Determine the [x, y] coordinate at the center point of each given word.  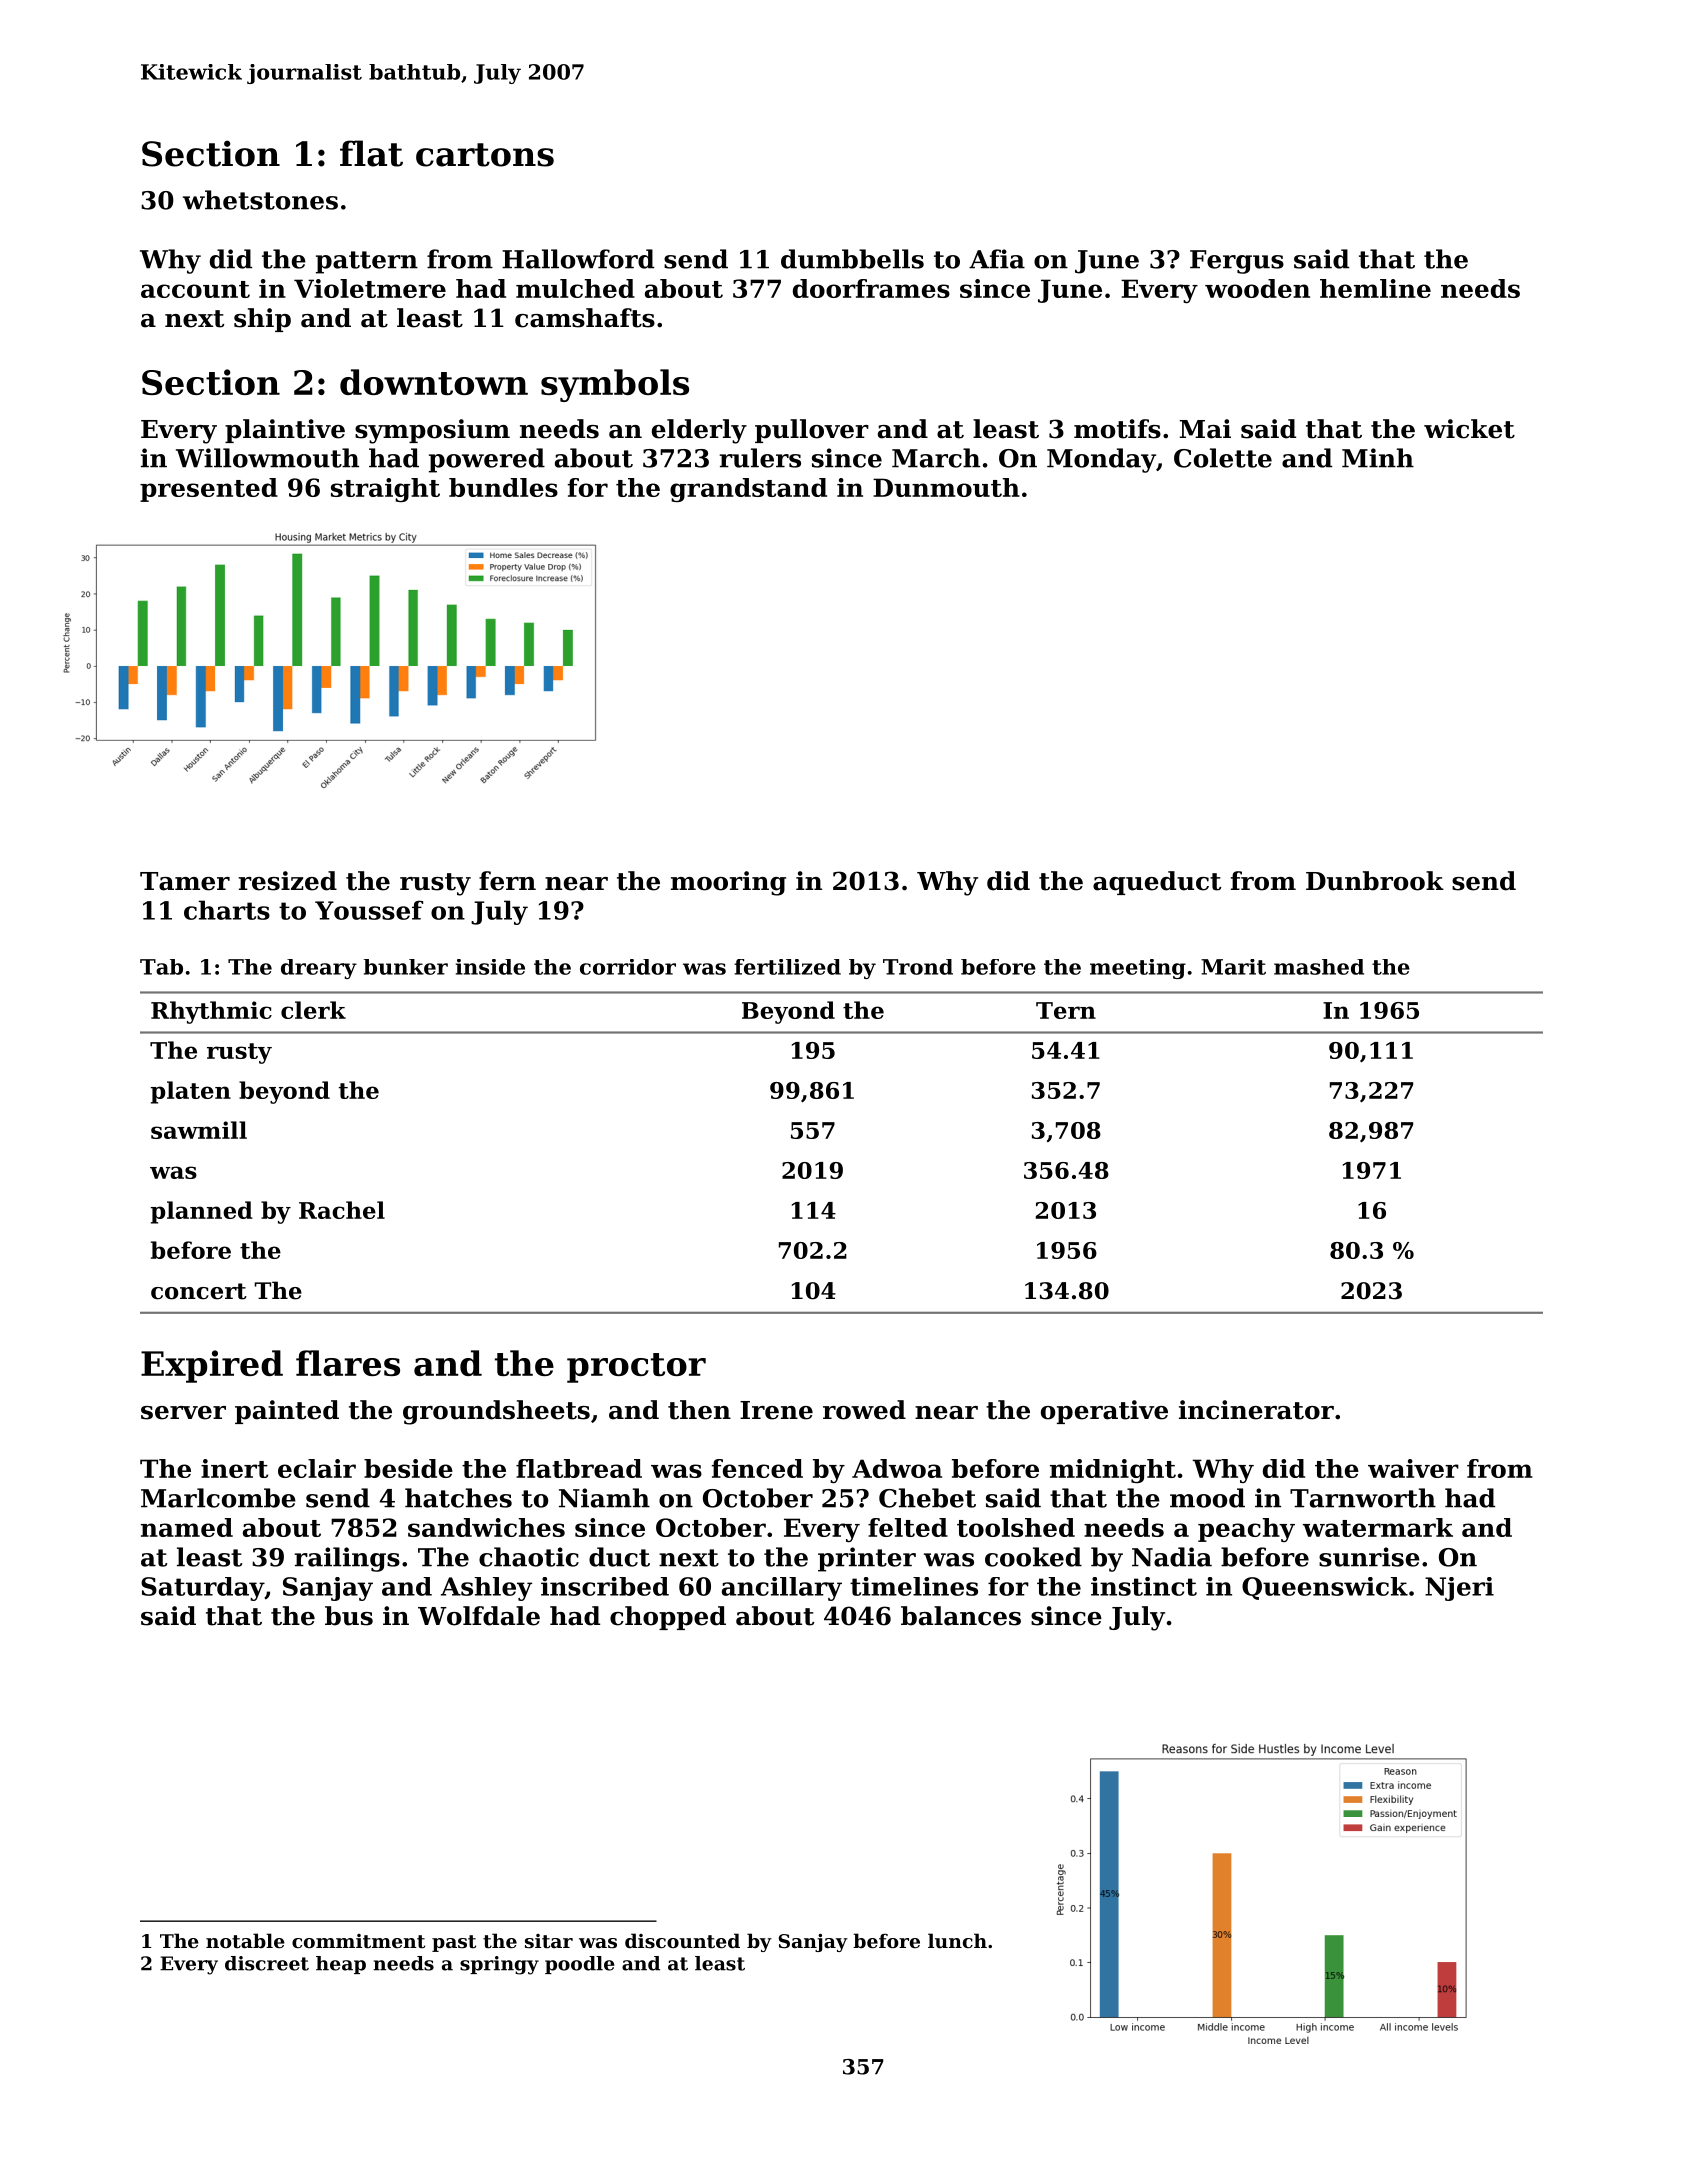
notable [245, 1941]
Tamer [185, 881]
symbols [615, 385]
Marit [1233, 967]
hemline [1375, 288]
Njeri [1459, 1589]
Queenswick [1325, 1588]
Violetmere [370, 288]
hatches [458, 1498]
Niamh [604, 1498]
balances [961, 1616]
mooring [728, 883]
